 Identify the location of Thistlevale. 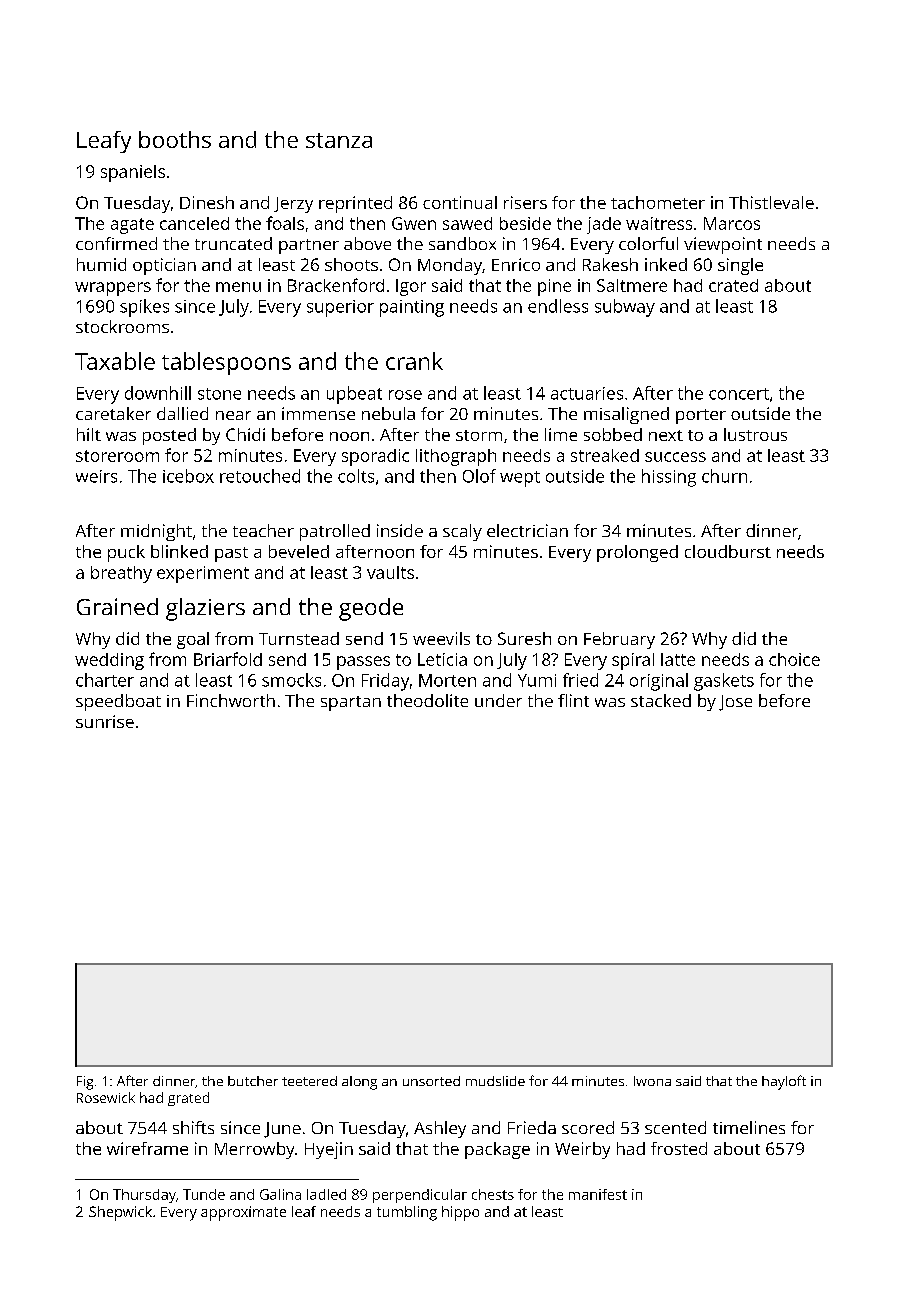
(771, 202).
